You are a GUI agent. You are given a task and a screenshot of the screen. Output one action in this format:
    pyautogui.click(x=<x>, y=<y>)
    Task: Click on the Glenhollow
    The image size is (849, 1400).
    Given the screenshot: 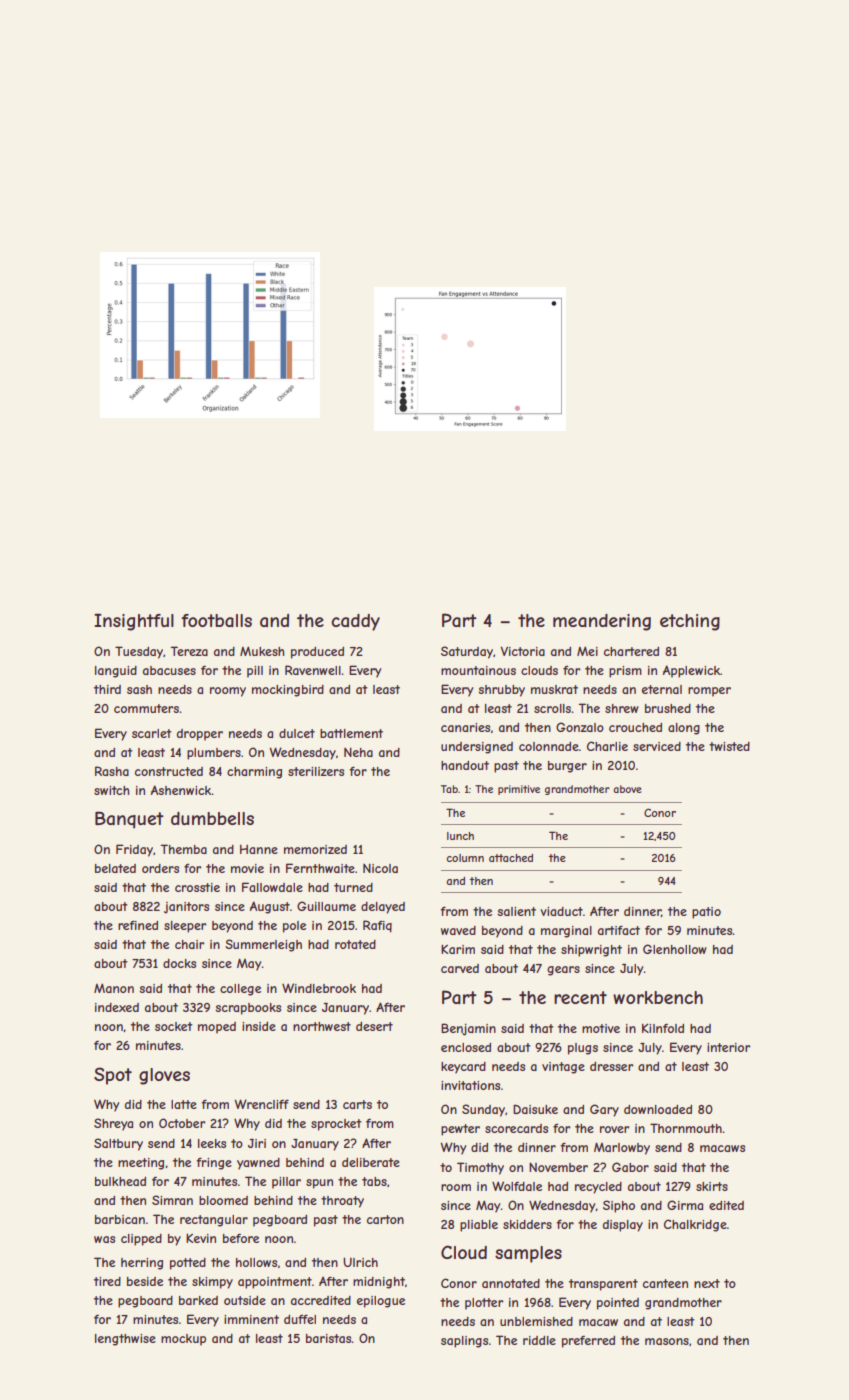 What is the action you would take?
    pyautogui.click(x=675, y=949)
